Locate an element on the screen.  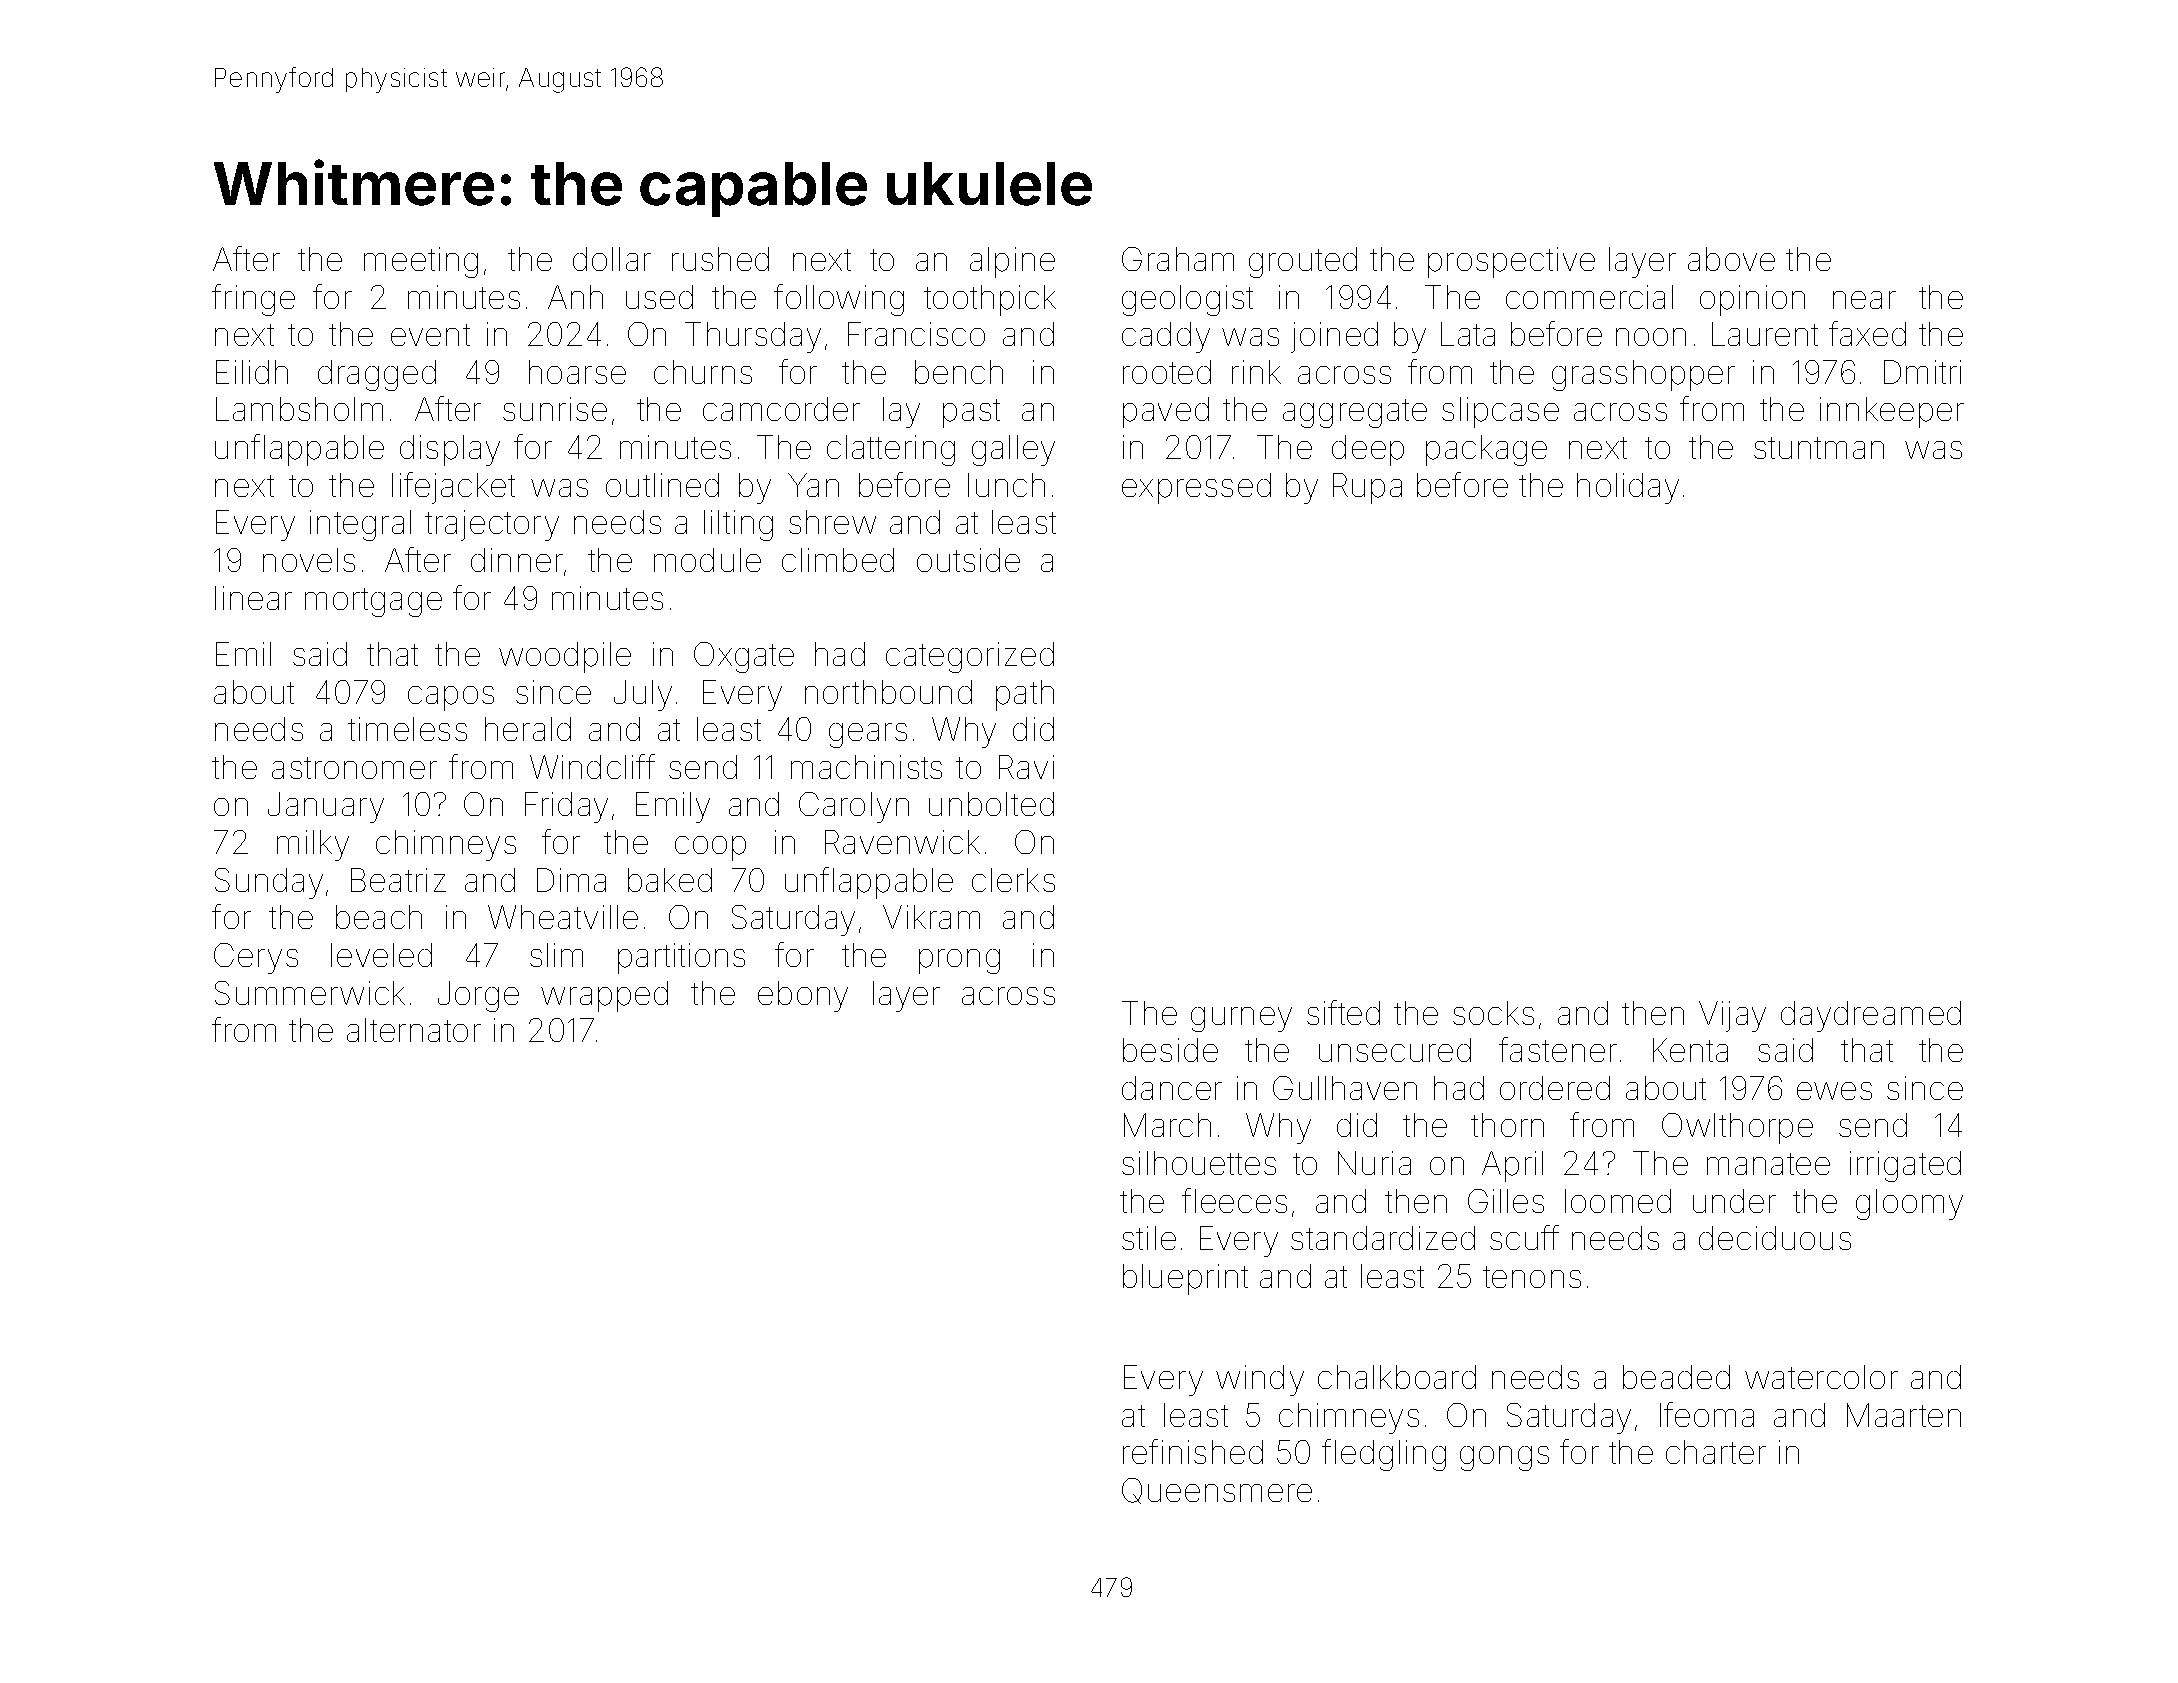
astronomer is located at coordinates (354, 768).
